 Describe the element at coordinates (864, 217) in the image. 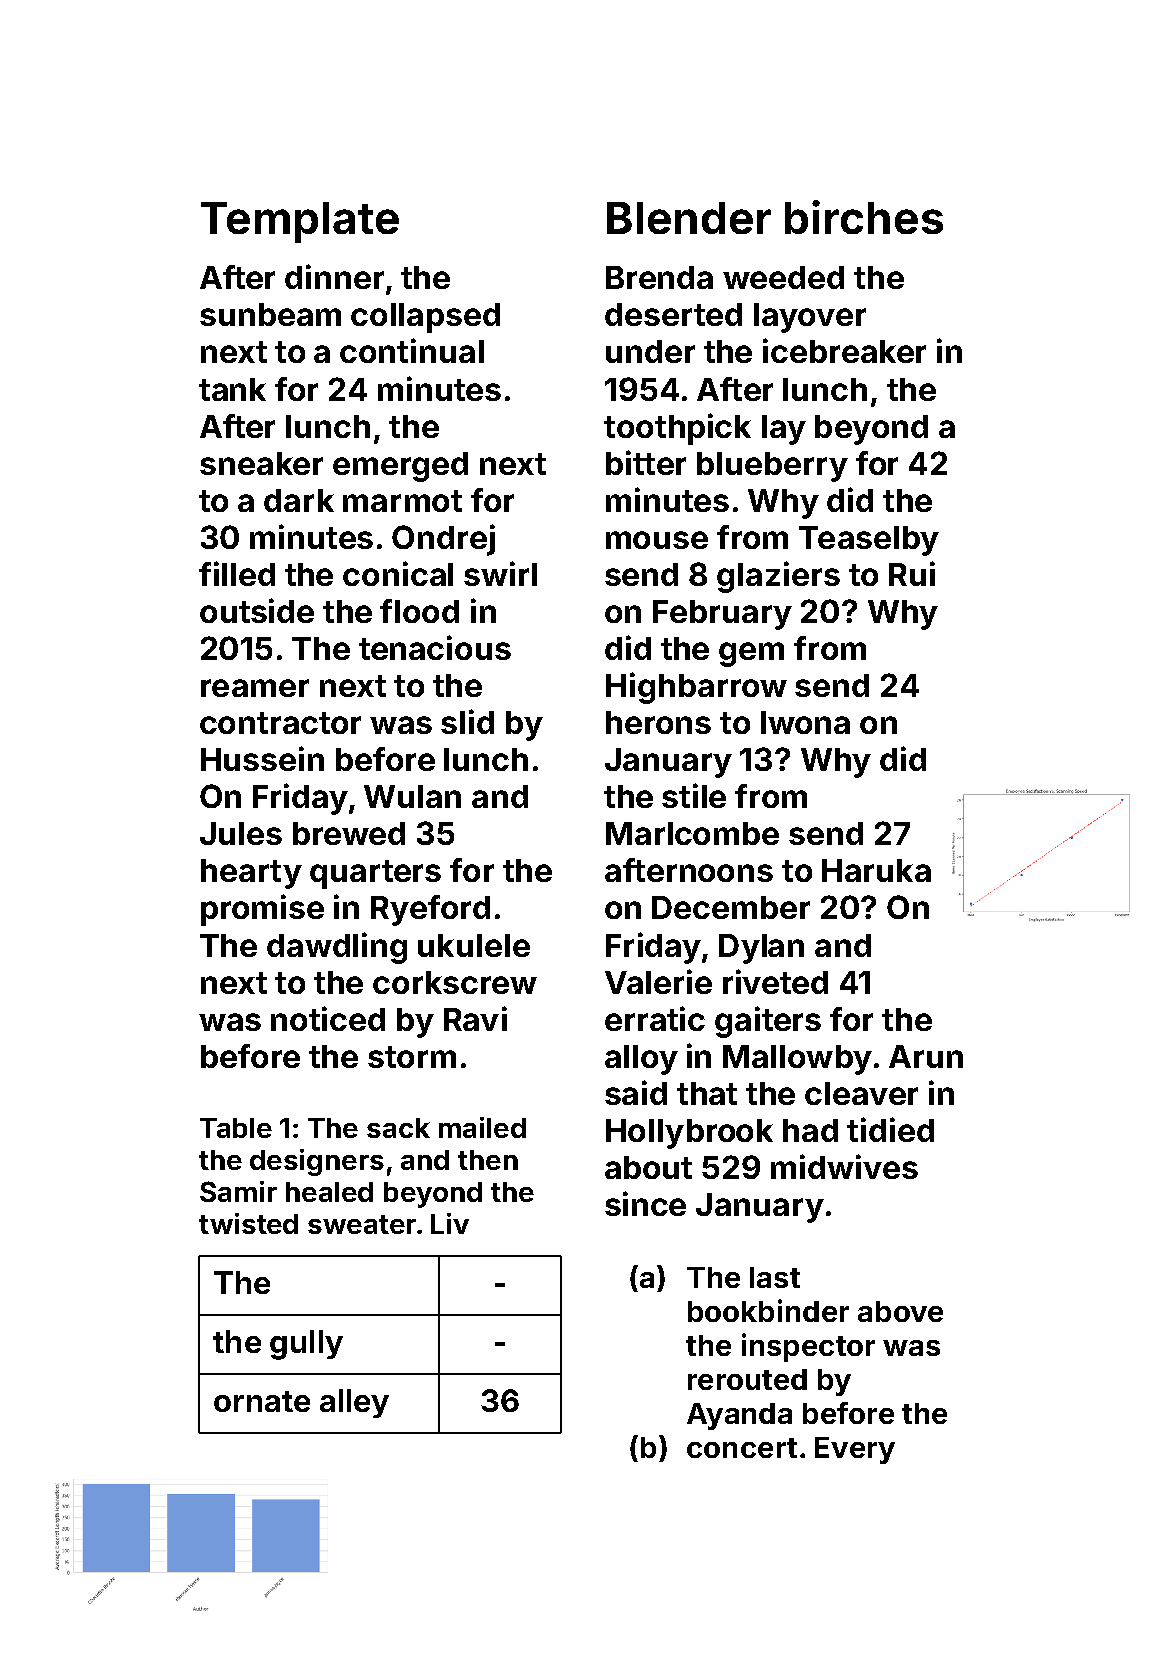

I see `birches` at that location.
